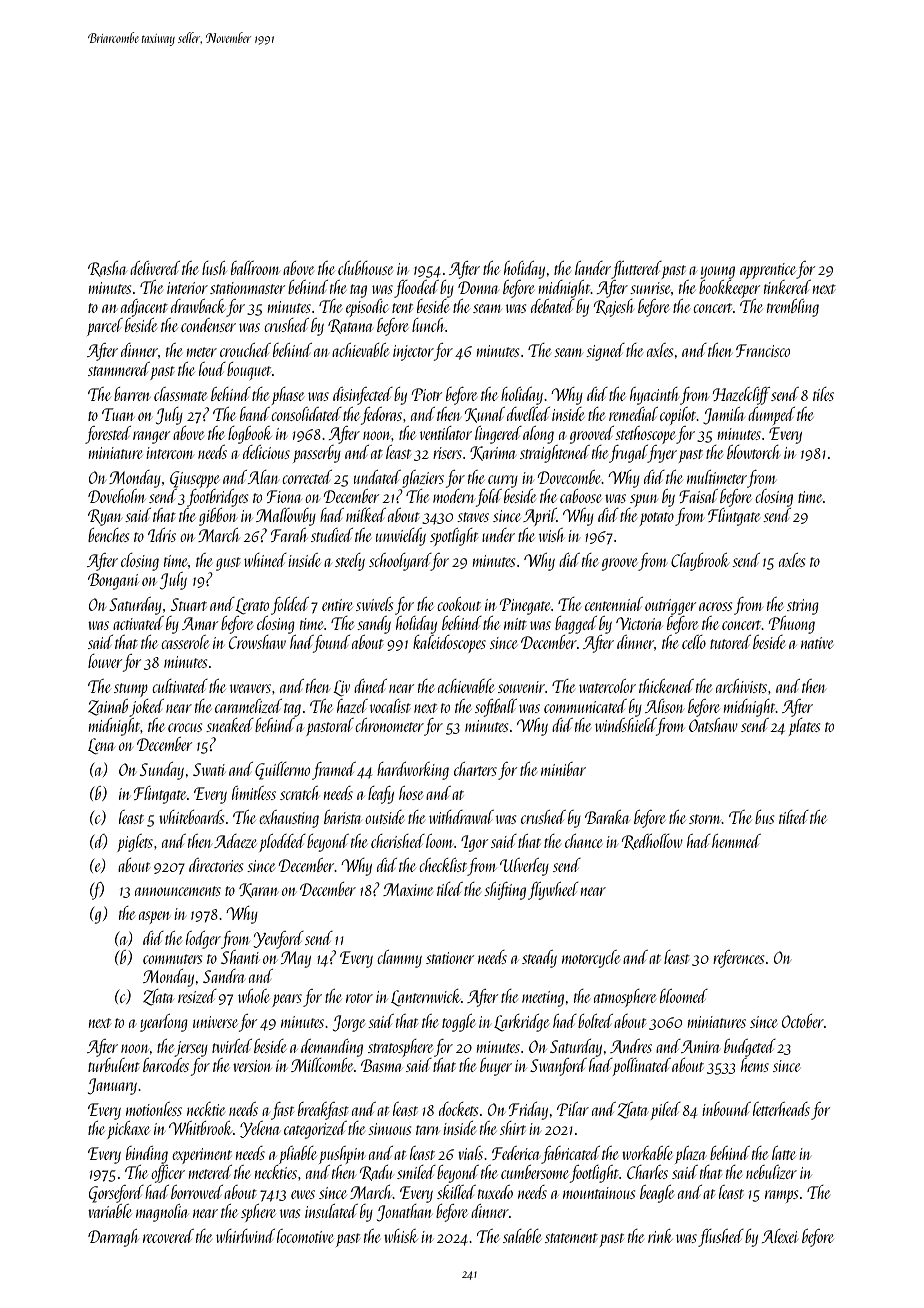  I want to click on gust, so click(228, 564).
